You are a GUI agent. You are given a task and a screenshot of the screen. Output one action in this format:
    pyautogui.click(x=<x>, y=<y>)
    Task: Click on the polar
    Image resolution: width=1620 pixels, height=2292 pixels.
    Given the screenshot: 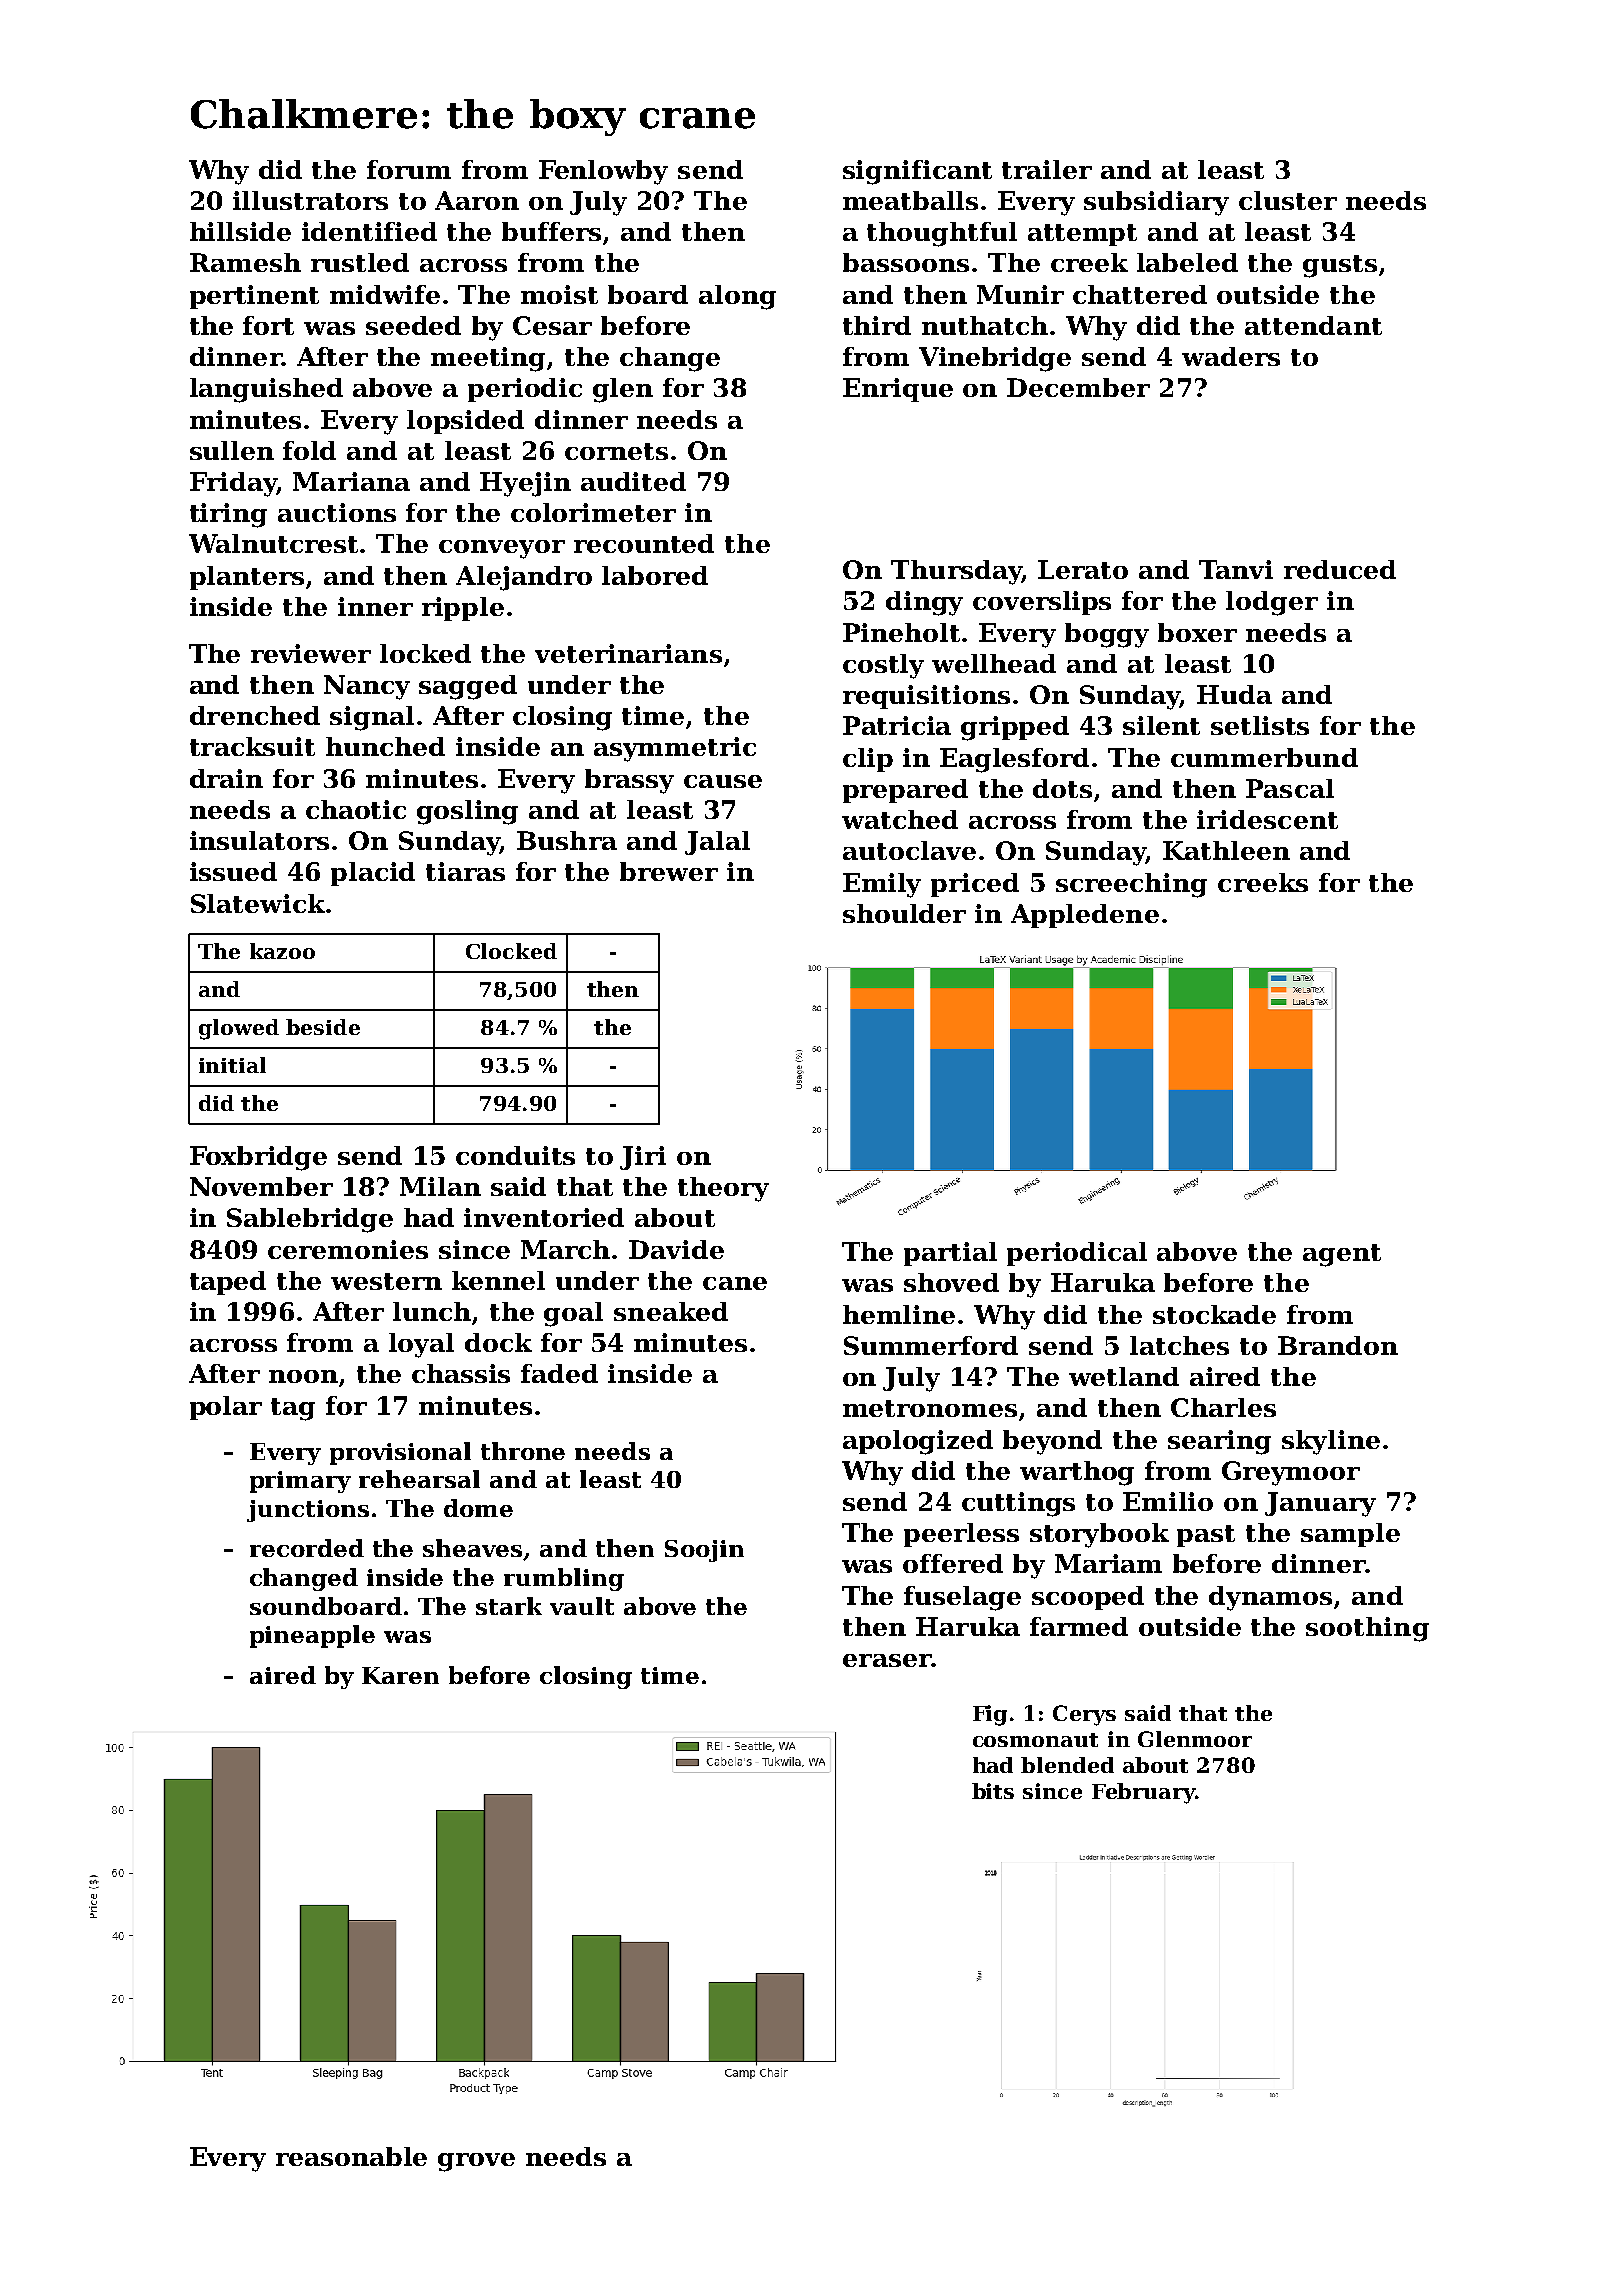 What is the action you would take?
    pyautogui.click(x=226, y=1408)
